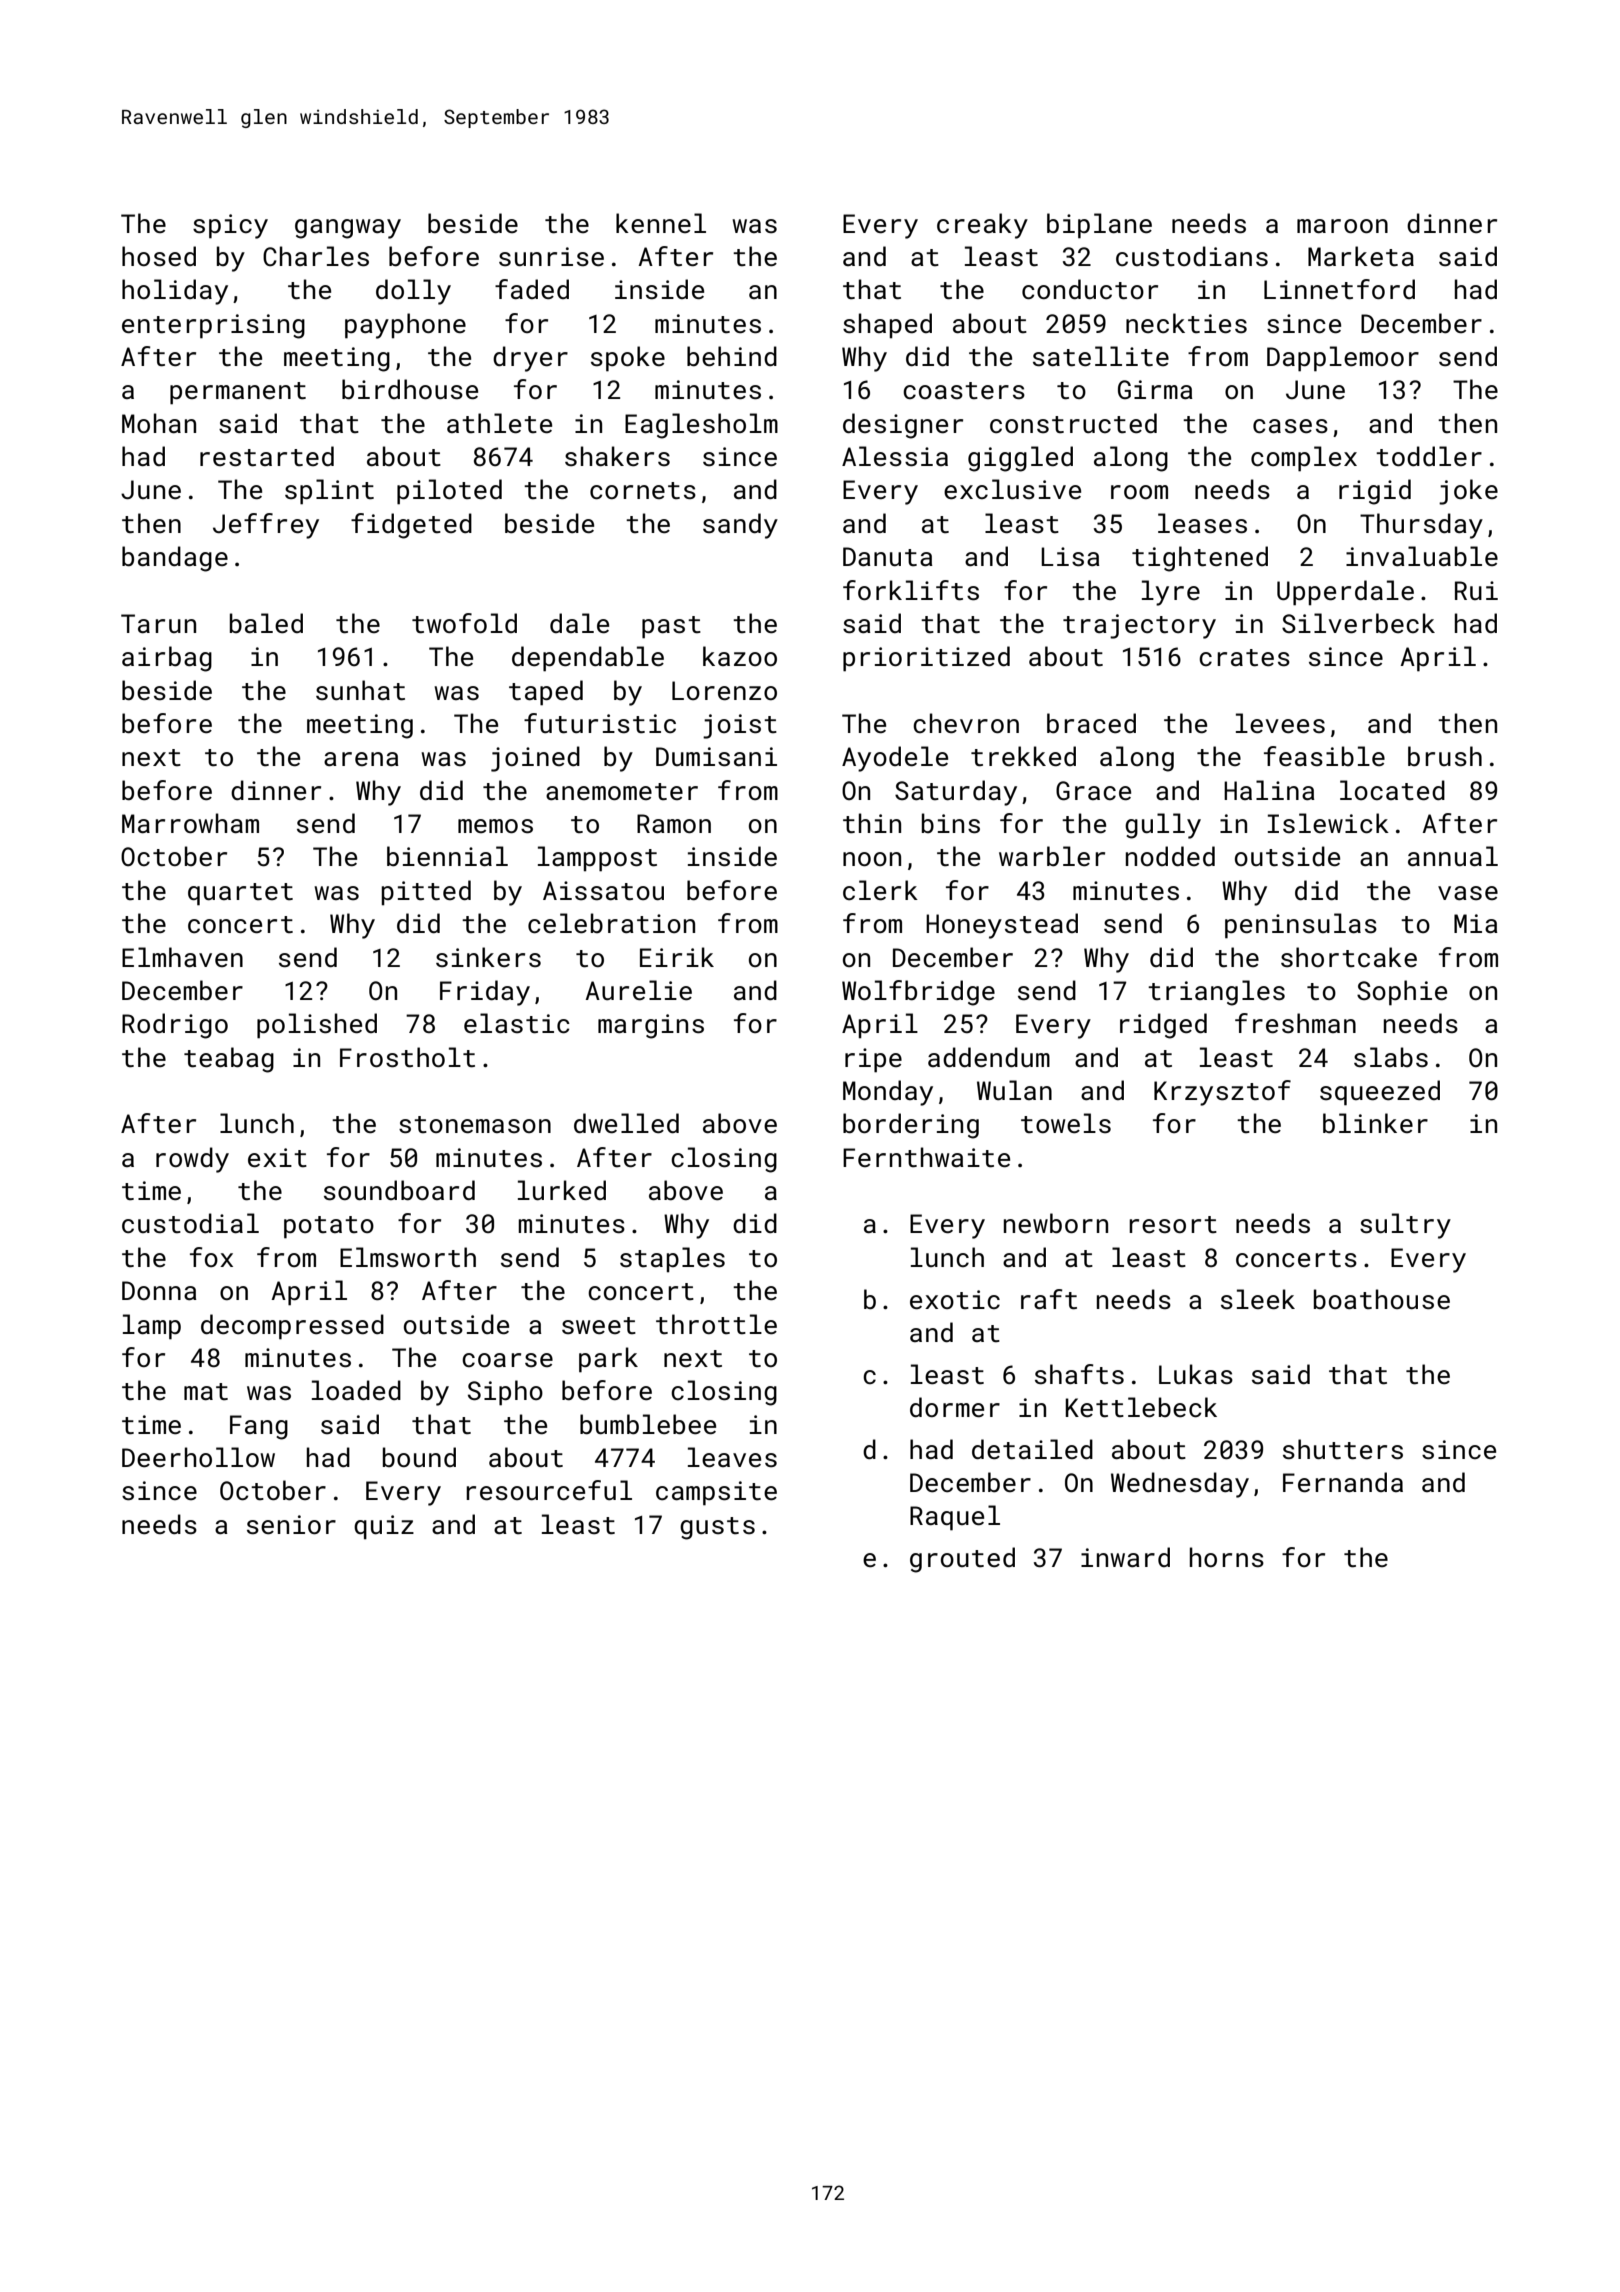 Image resolution: width=1620 pixels, height=2292 pixels. Describe the element at coordinates (535, 759) in the screenshot. I see `joined` at that location.
